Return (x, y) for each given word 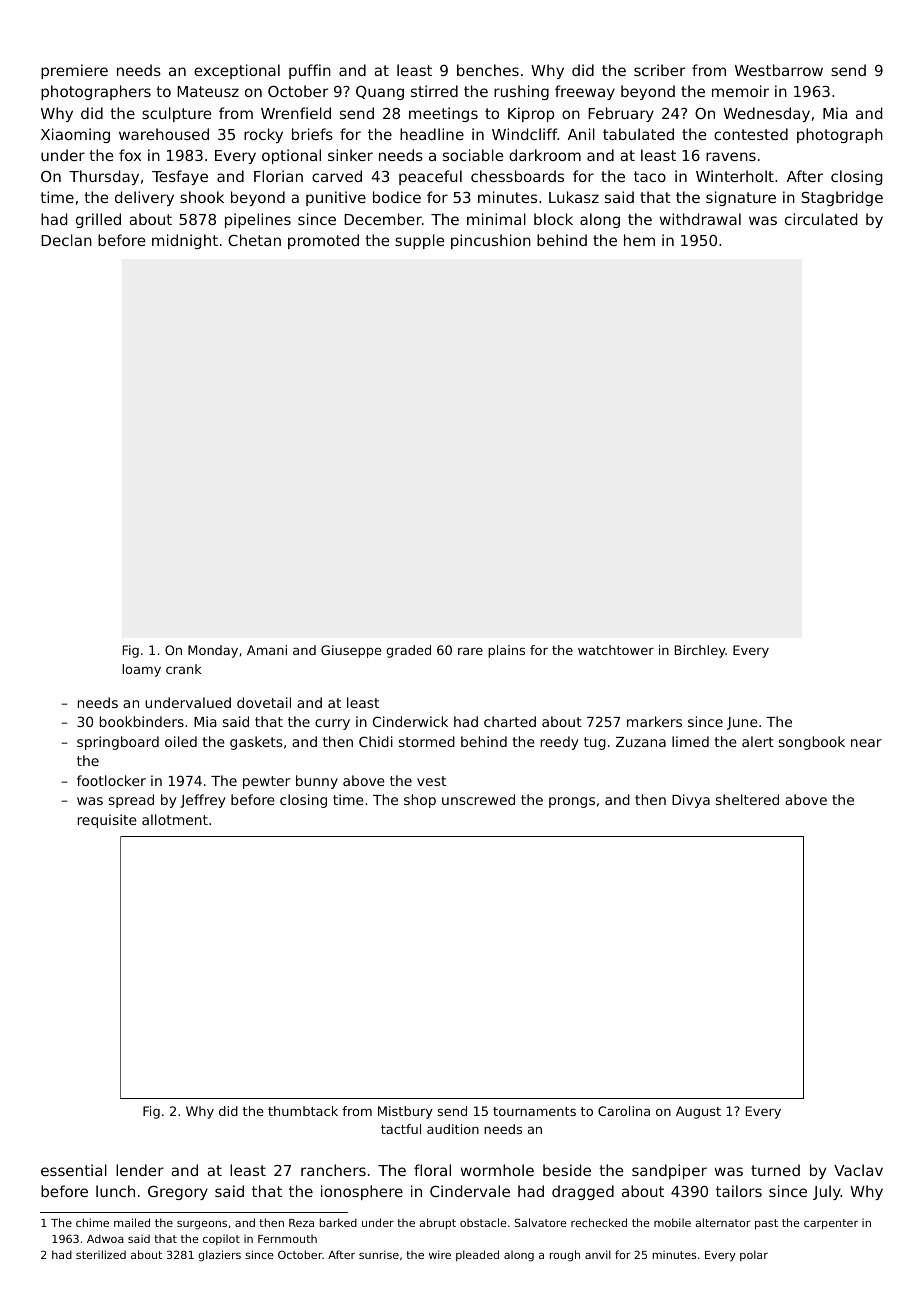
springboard (118, 743)
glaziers (219, 1256)
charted (510, 721)
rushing (521, 92)
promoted (323, 241)
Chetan (254, 240)
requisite (107, 821)
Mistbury (405, 1112)
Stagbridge (842, 198)
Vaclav (858, 1170)
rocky (263, 135)
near (866, 743)
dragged (583, 1192)
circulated (821, 219)
